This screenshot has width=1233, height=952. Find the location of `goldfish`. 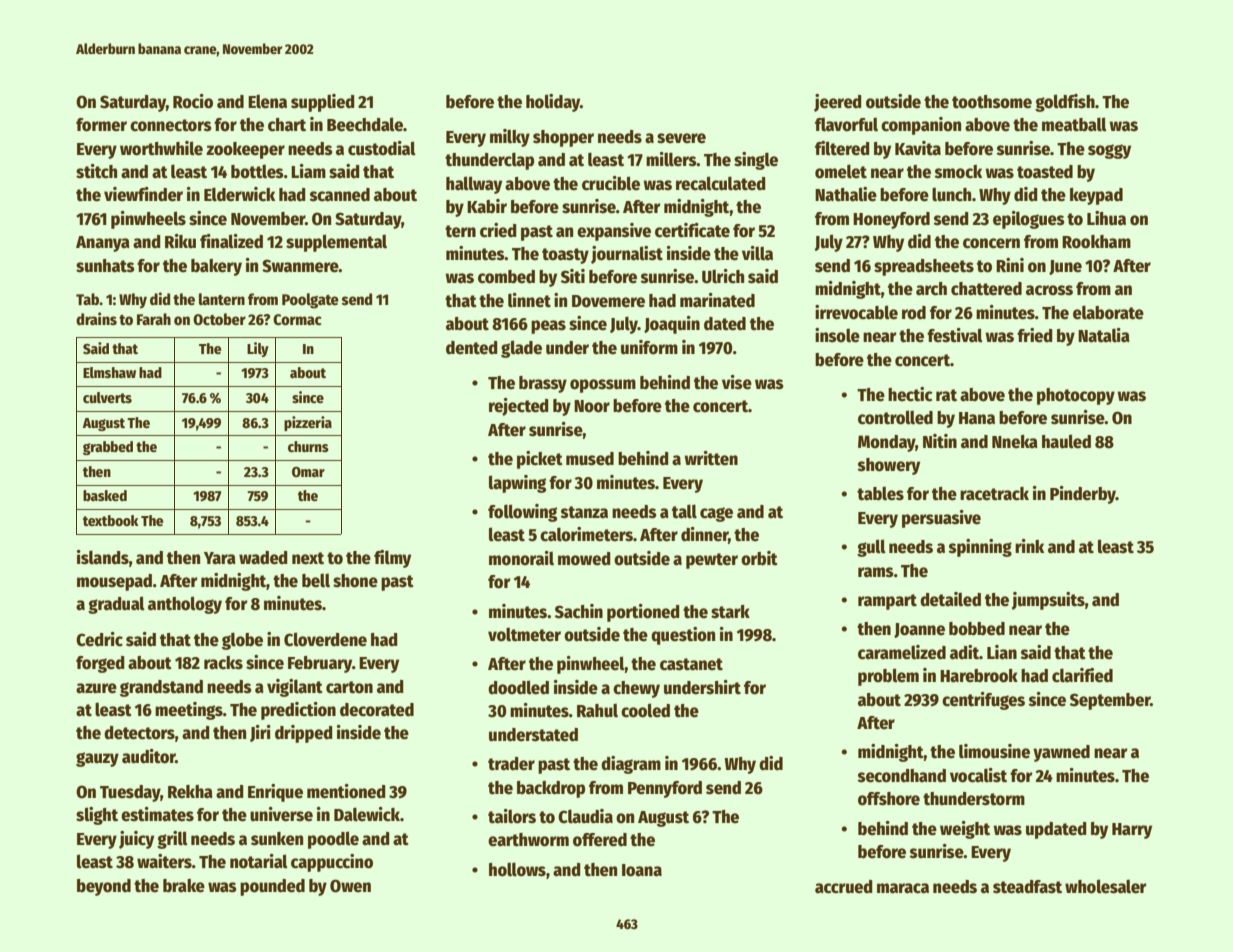

goldfish is located at coordinates (1065, 103).
